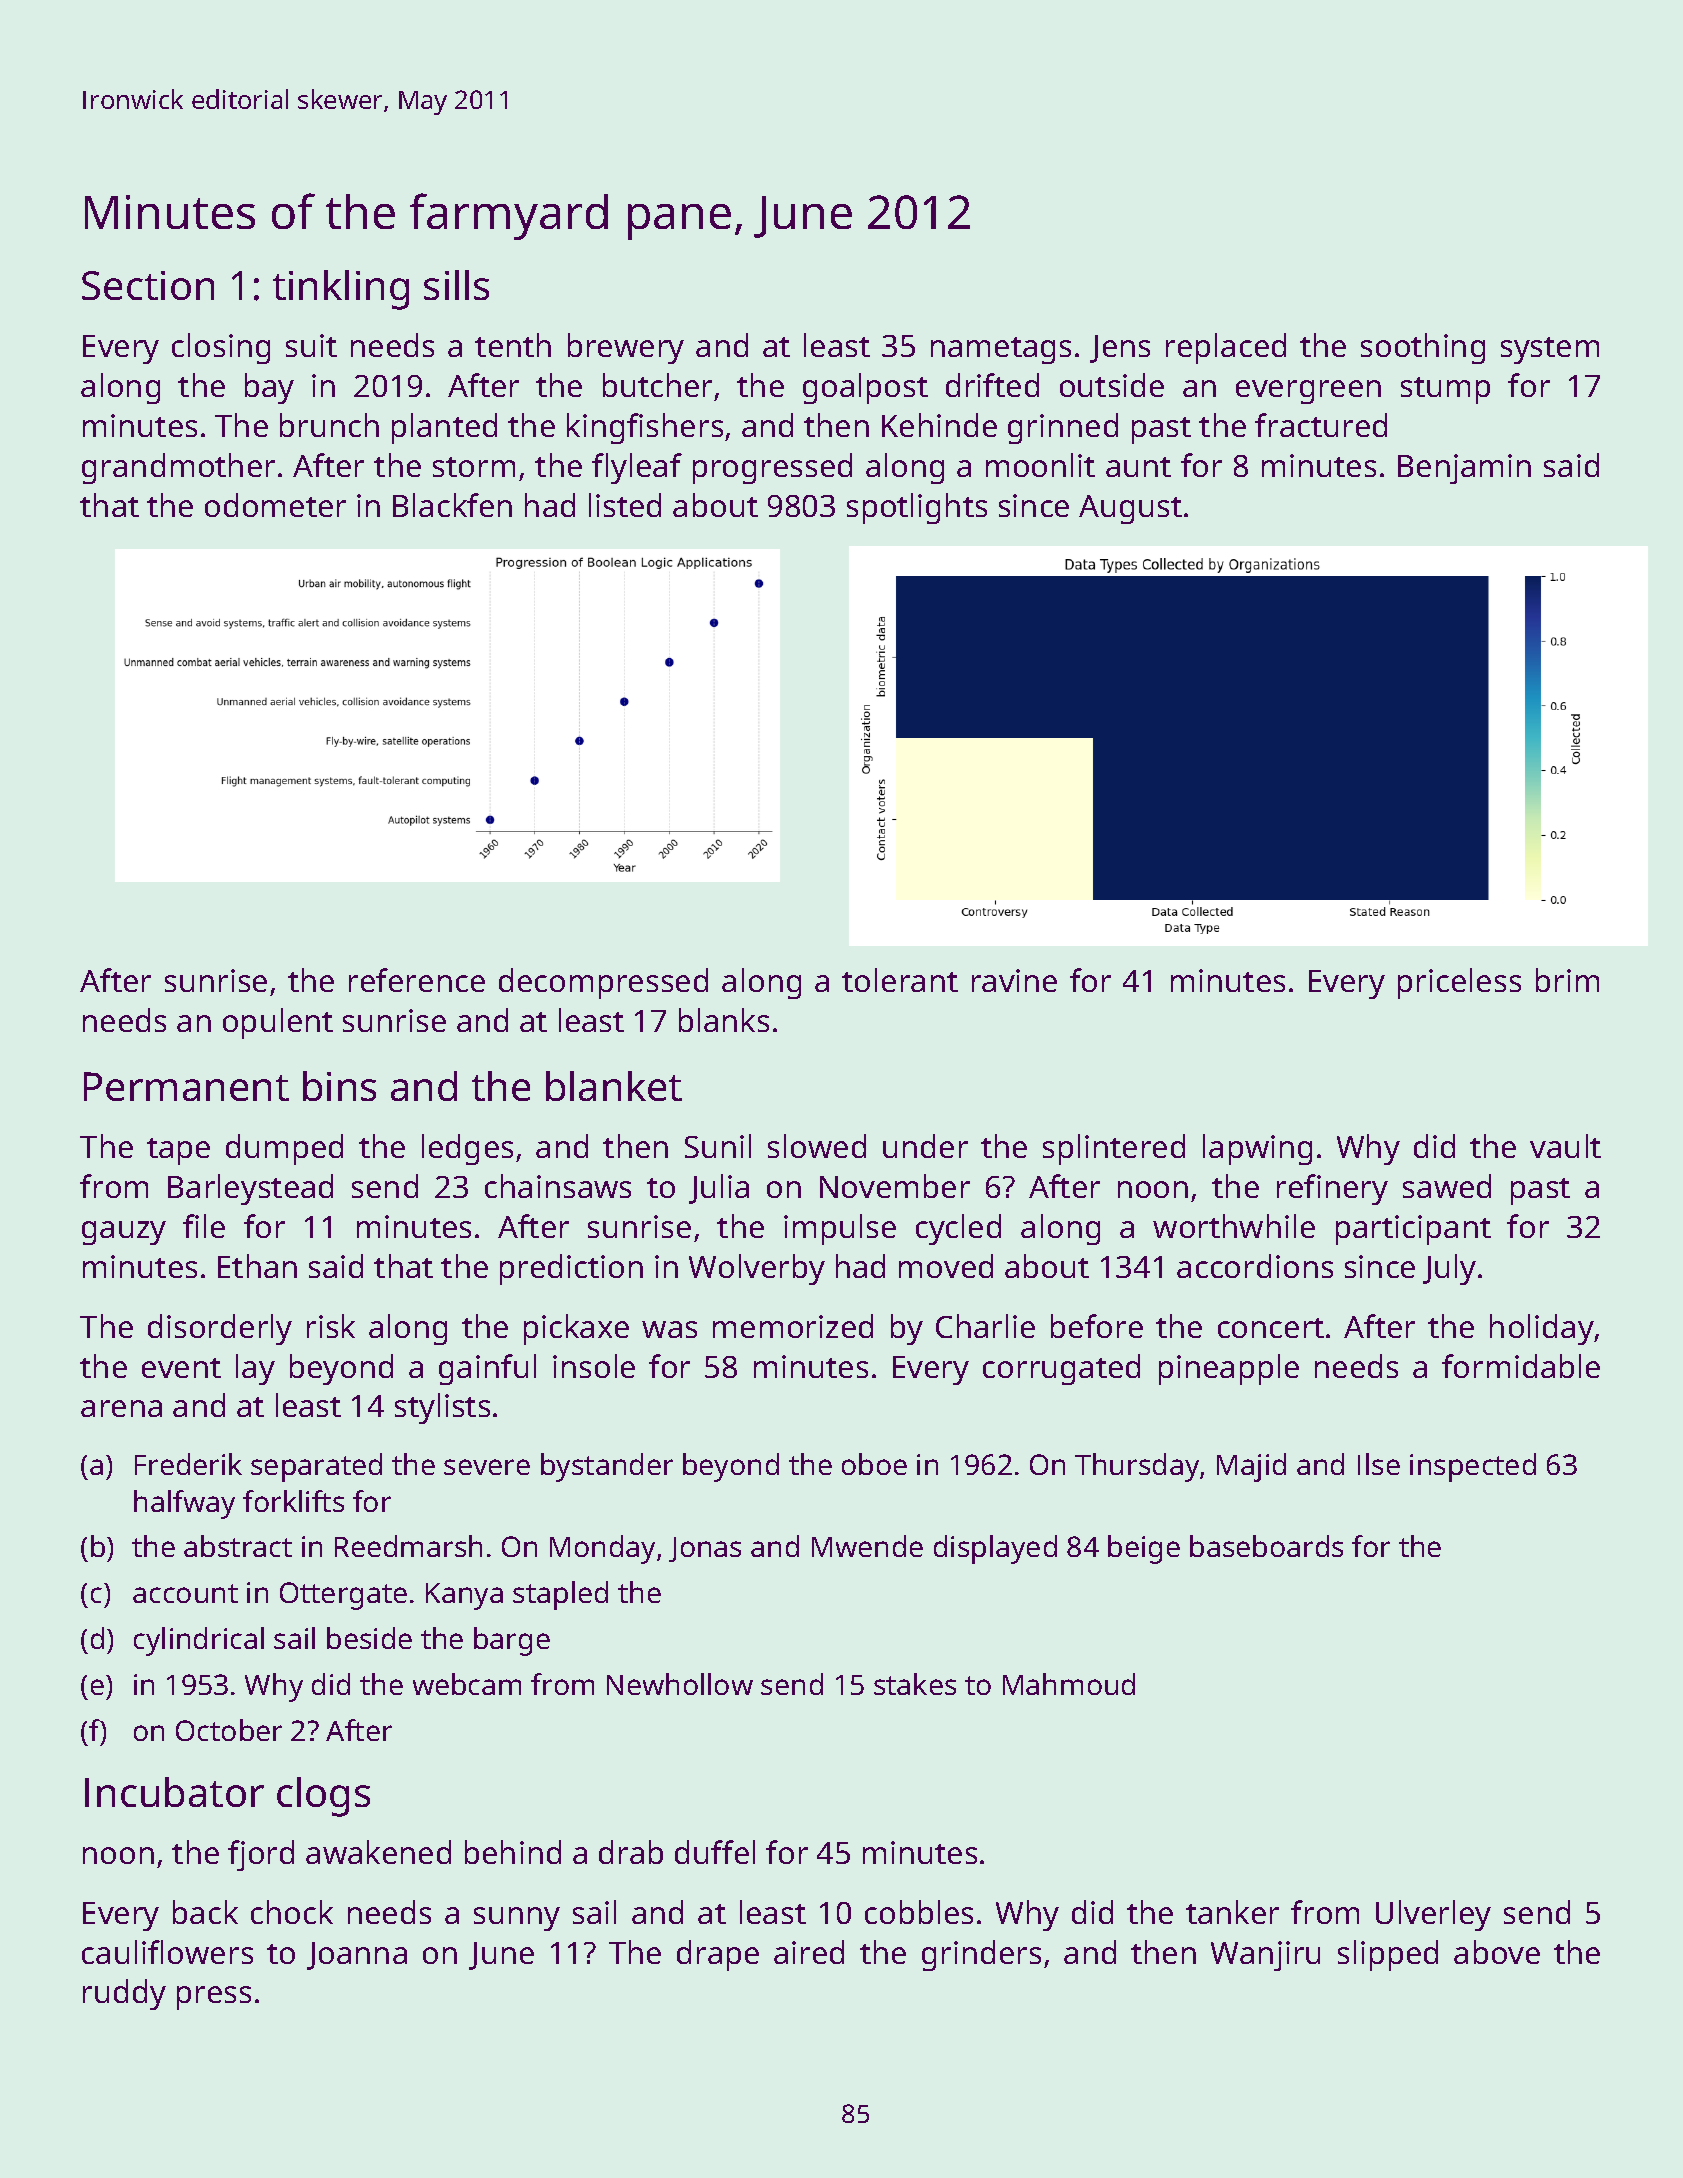 The width and height of the screenshot is (1683, 2178). What do you see at coordinates (124, 1994) in the screenshot?
I see `ruddy` at bounding box center [124, 1994].
